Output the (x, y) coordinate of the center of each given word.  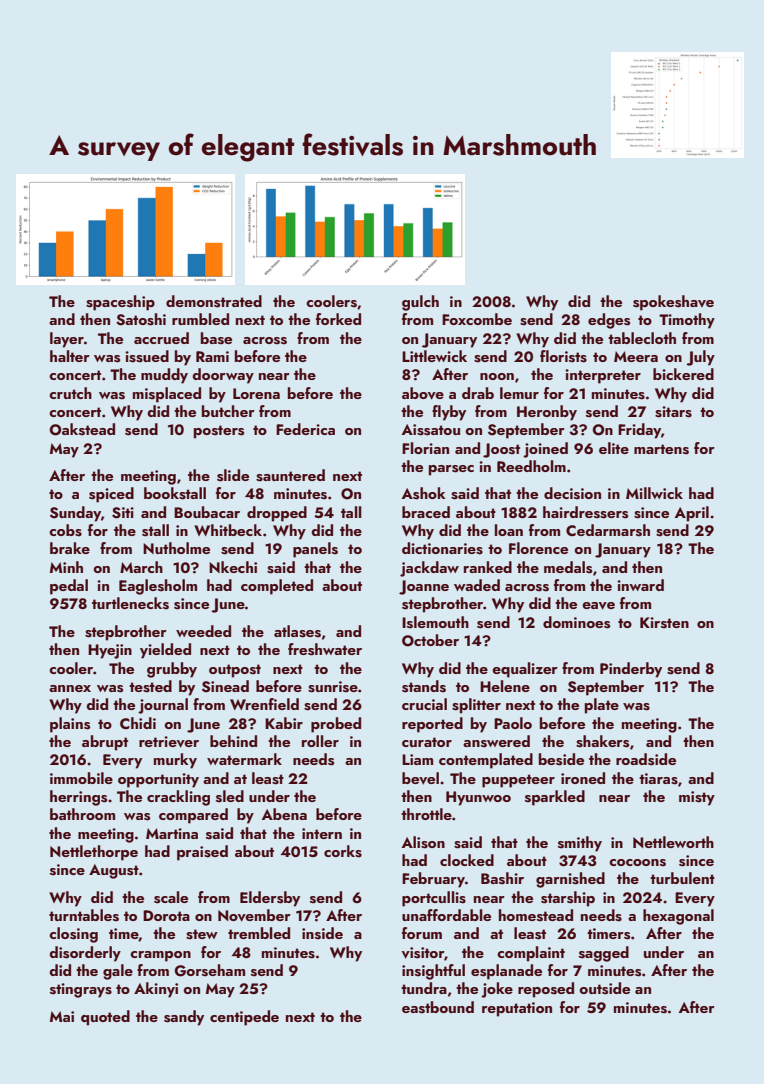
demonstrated (214, 301)
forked (338, 319)
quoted (105, 1018)
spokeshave (673, 303)
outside (604, 988)
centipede (244, 1018)
